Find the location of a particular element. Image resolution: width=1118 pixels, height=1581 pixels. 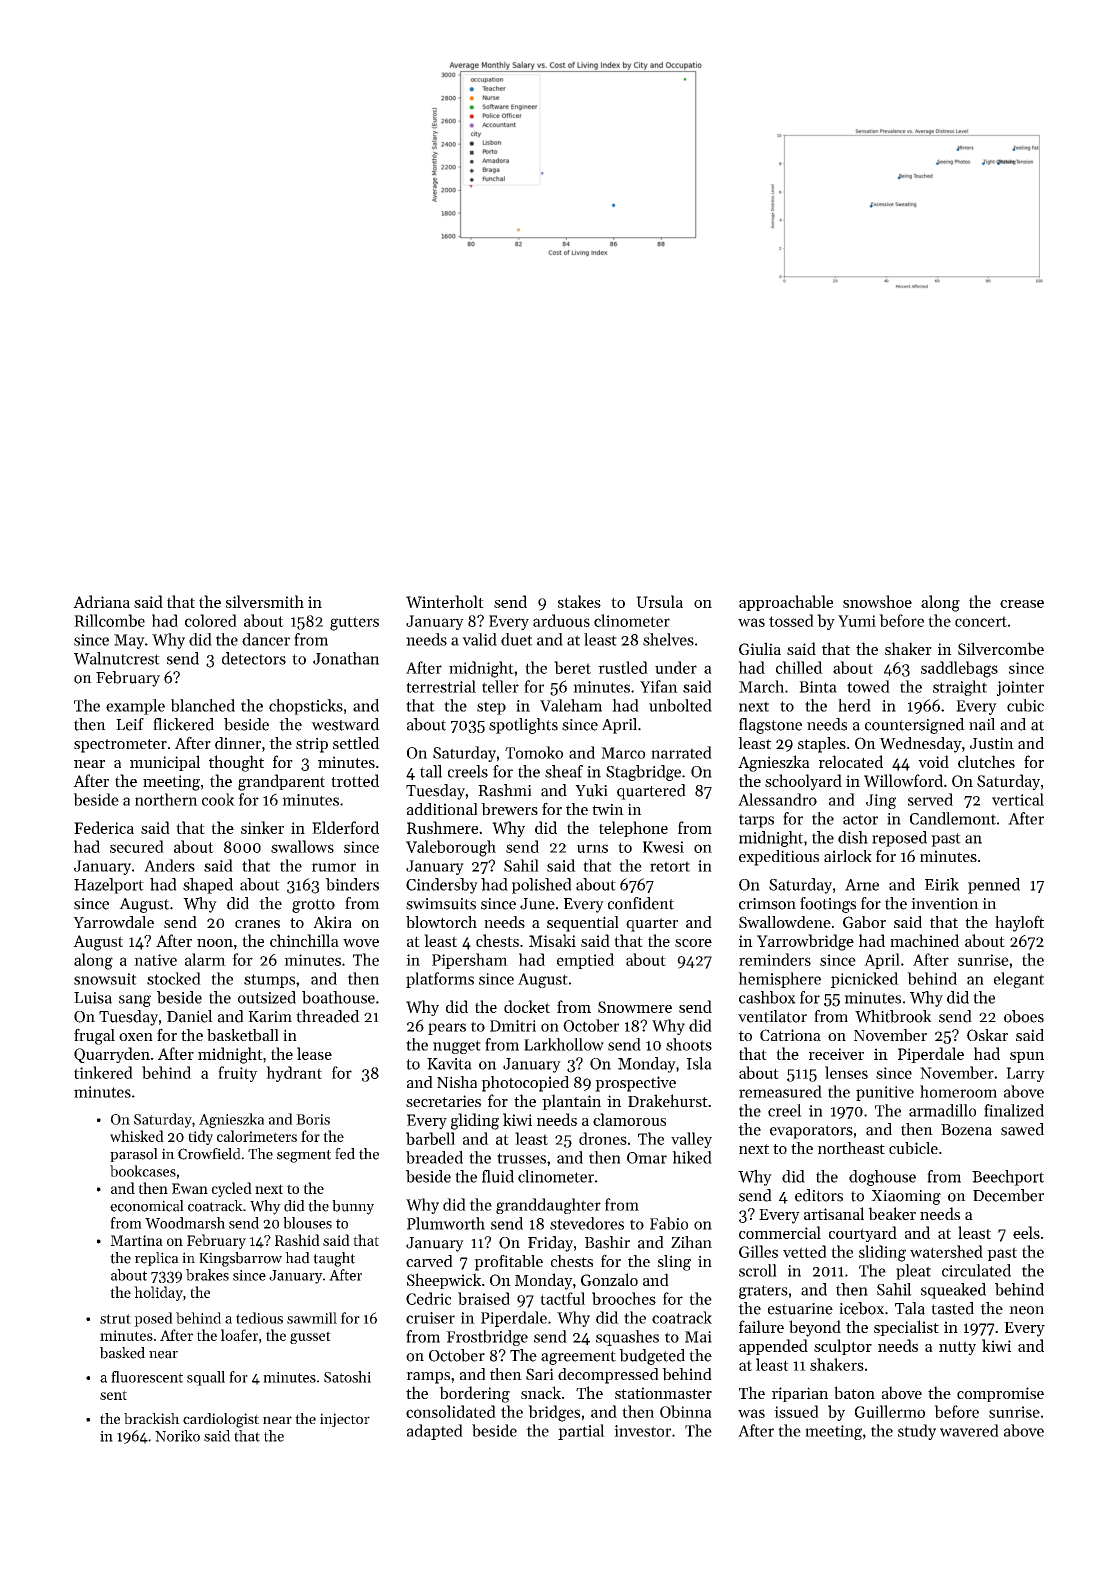

silversmith is located at coordinates (265, 601).
